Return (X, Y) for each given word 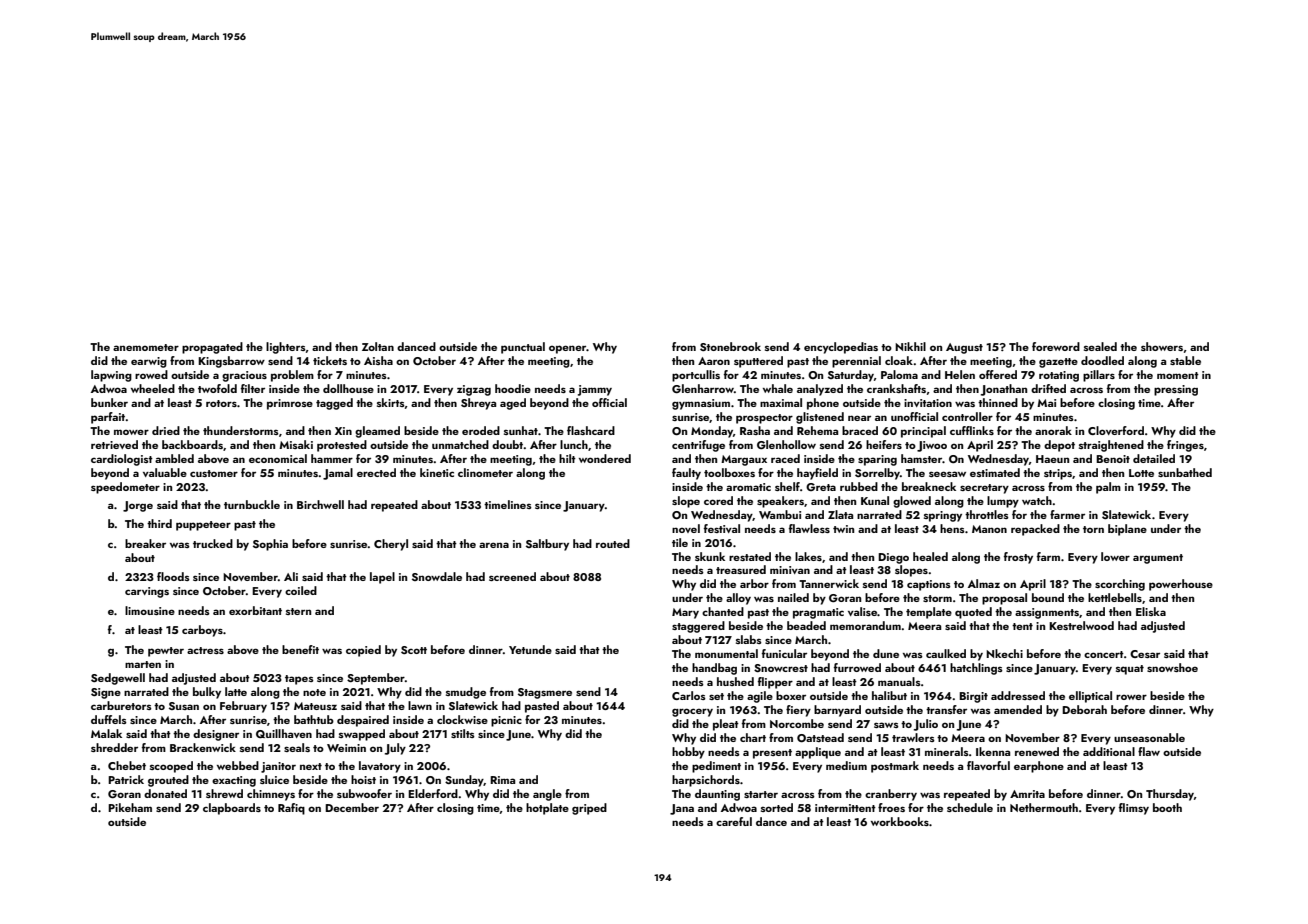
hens (952, 528)
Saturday (851, 376)
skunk (710, 556)
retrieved (114, 444)
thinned (998, 402)
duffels (109, 719)
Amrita (1027, 794)
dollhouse (348, 388)
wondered (605, 458)
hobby (688, 753)
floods (173, 576)
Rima (502, 780)
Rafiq (291, 809)
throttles (987, 514)
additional (1109, 751)
